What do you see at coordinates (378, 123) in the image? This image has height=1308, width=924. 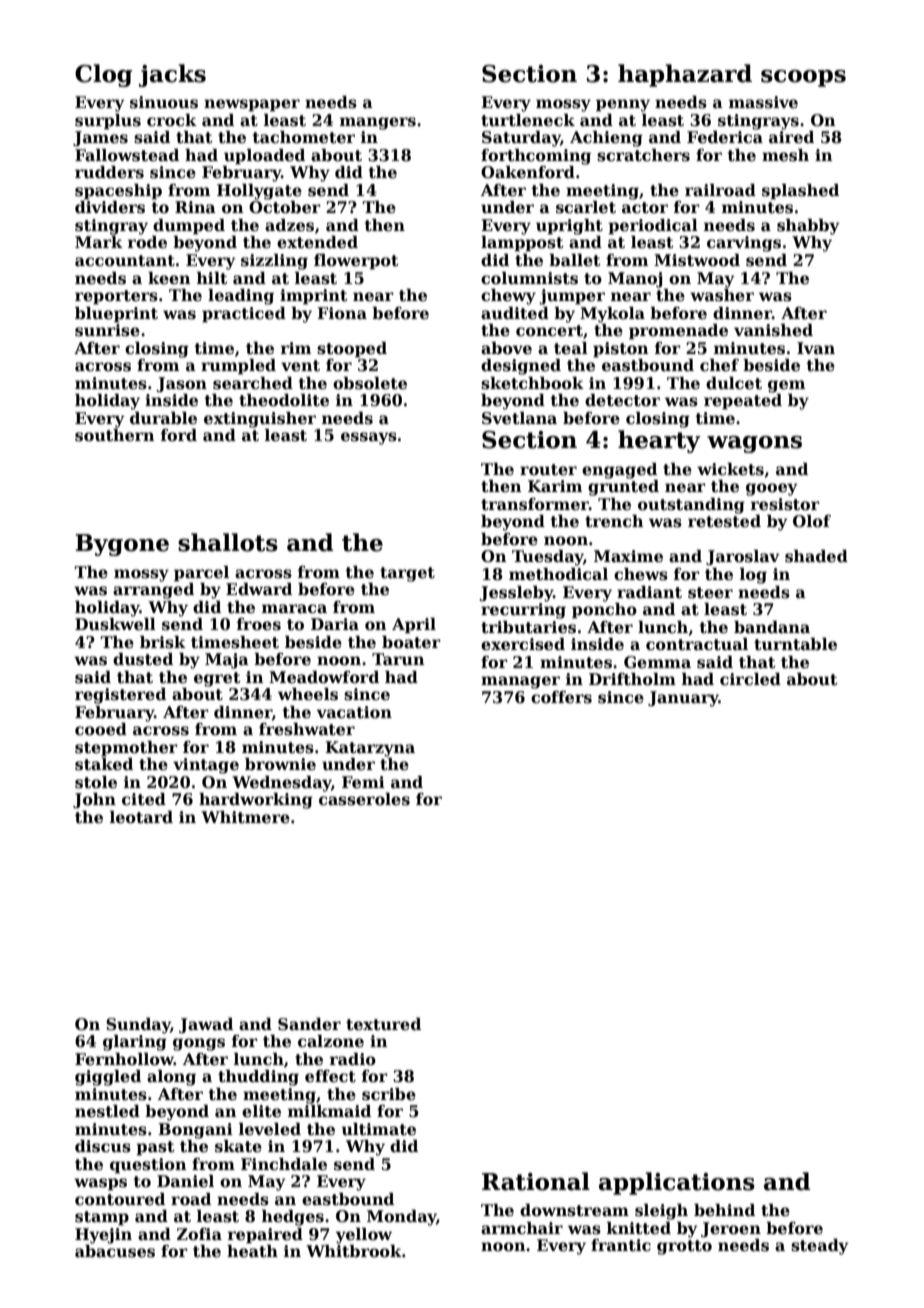 I see `mangers` at bounding box center [378, 123].
